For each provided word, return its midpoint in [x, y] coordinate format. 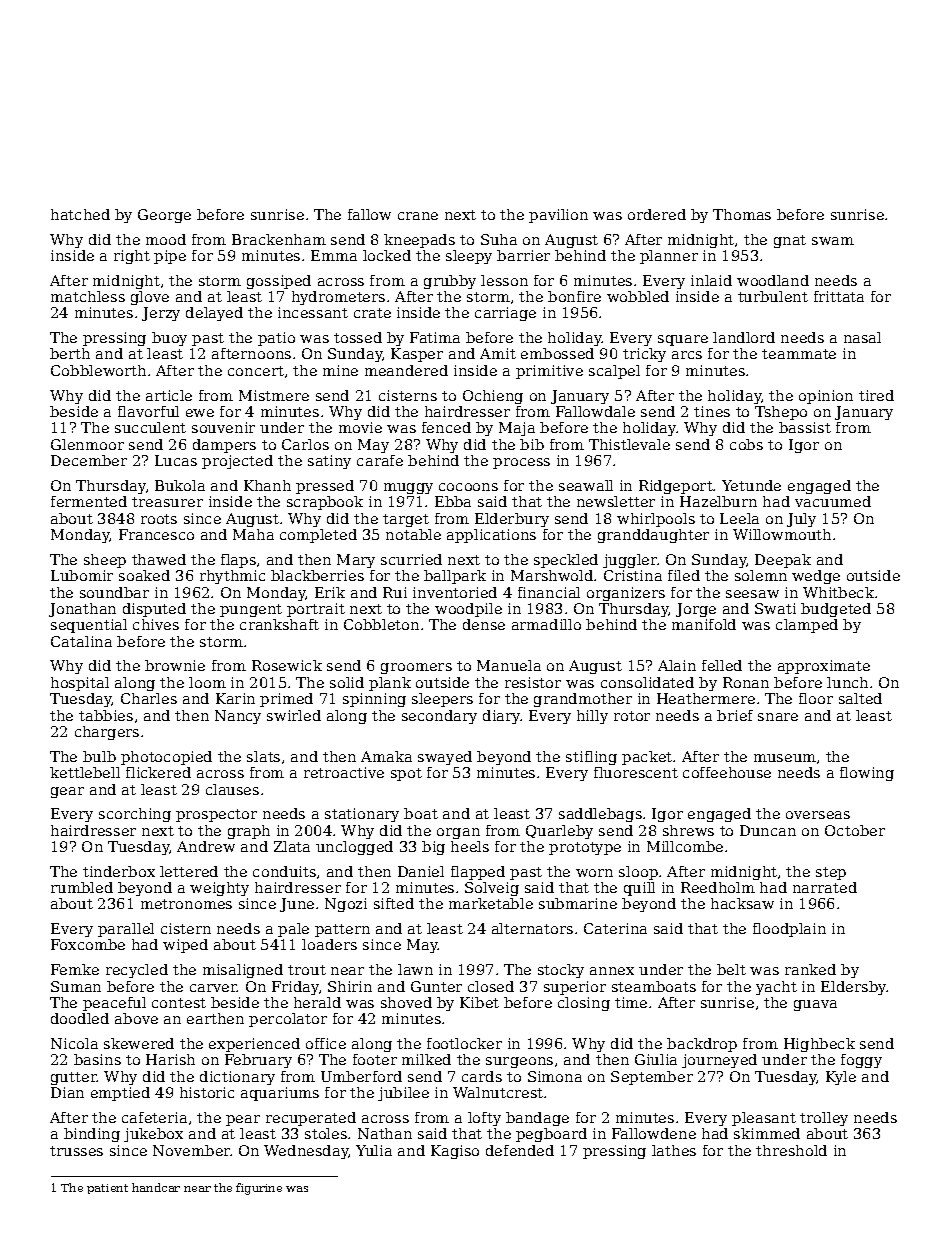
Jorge [696, 610]
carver [213, 988]
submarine [578, 903]
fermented [89, 501]
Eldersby [854, 988]
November [192, 1150]
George [164, 216]
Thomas [742, 214]
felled [722, 665]
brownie [175, 665]
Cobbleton [381, 624]
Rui [395, 592]
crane [418, 216]
